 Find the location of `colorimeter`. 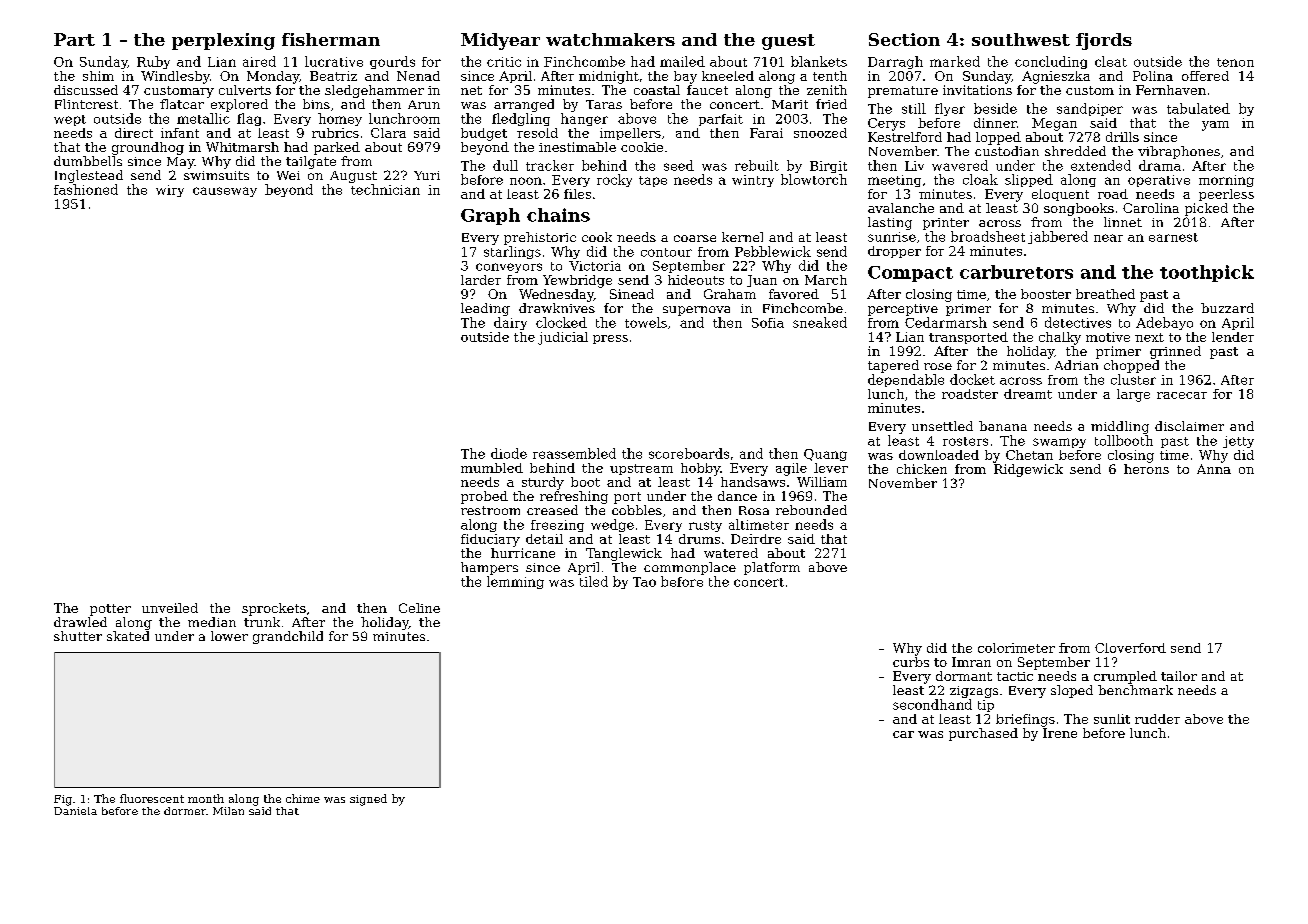

colorimeter is located at coordinates (1016, 648).
